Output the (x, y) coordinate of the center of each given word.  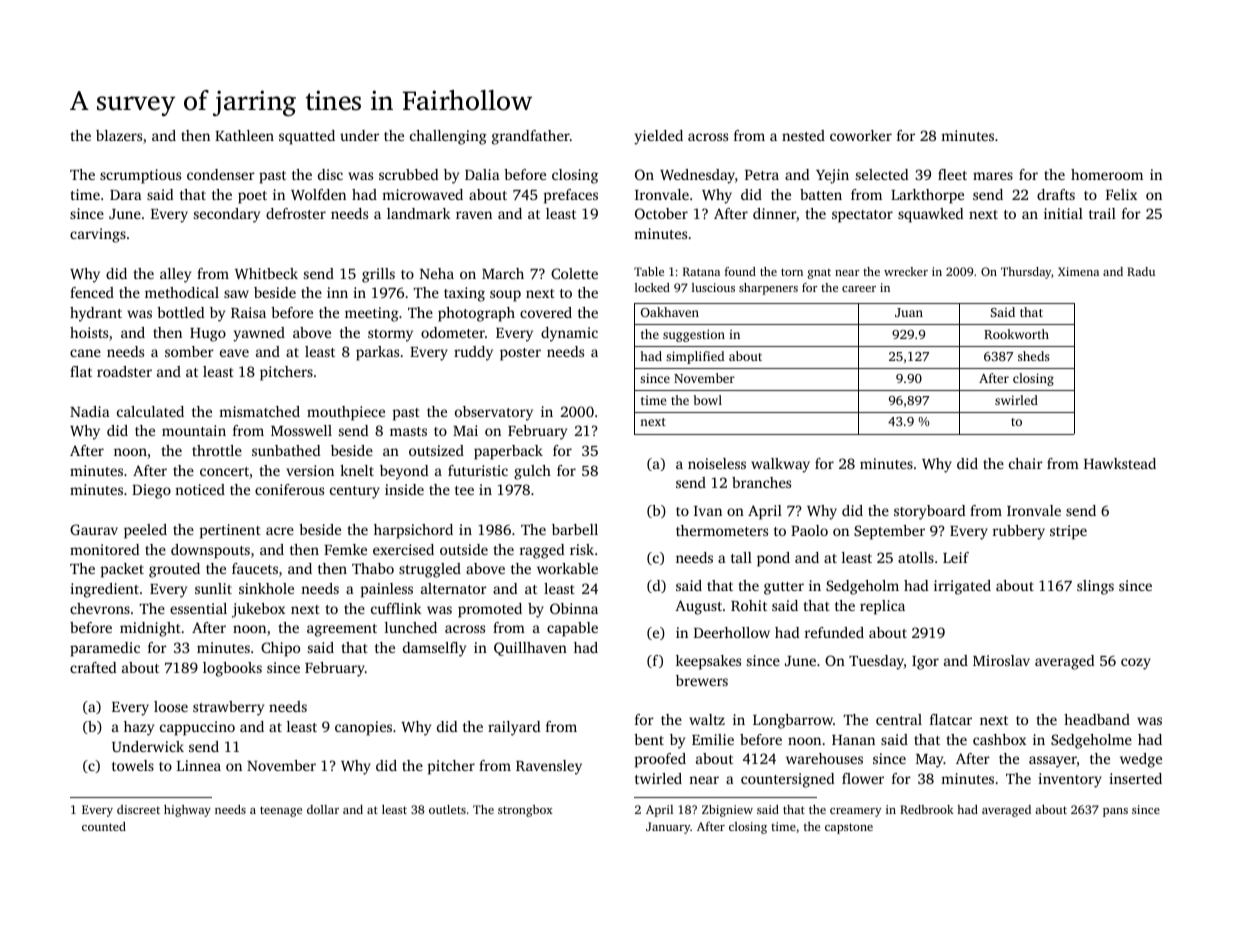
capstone (849, 828)
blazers (119, 135)
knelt (357, 470)
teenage (281, 811)
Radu (1141, 271)
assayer (1053, 762)
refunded (834, 632)
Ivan (708, 511)
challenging (448, 137)
